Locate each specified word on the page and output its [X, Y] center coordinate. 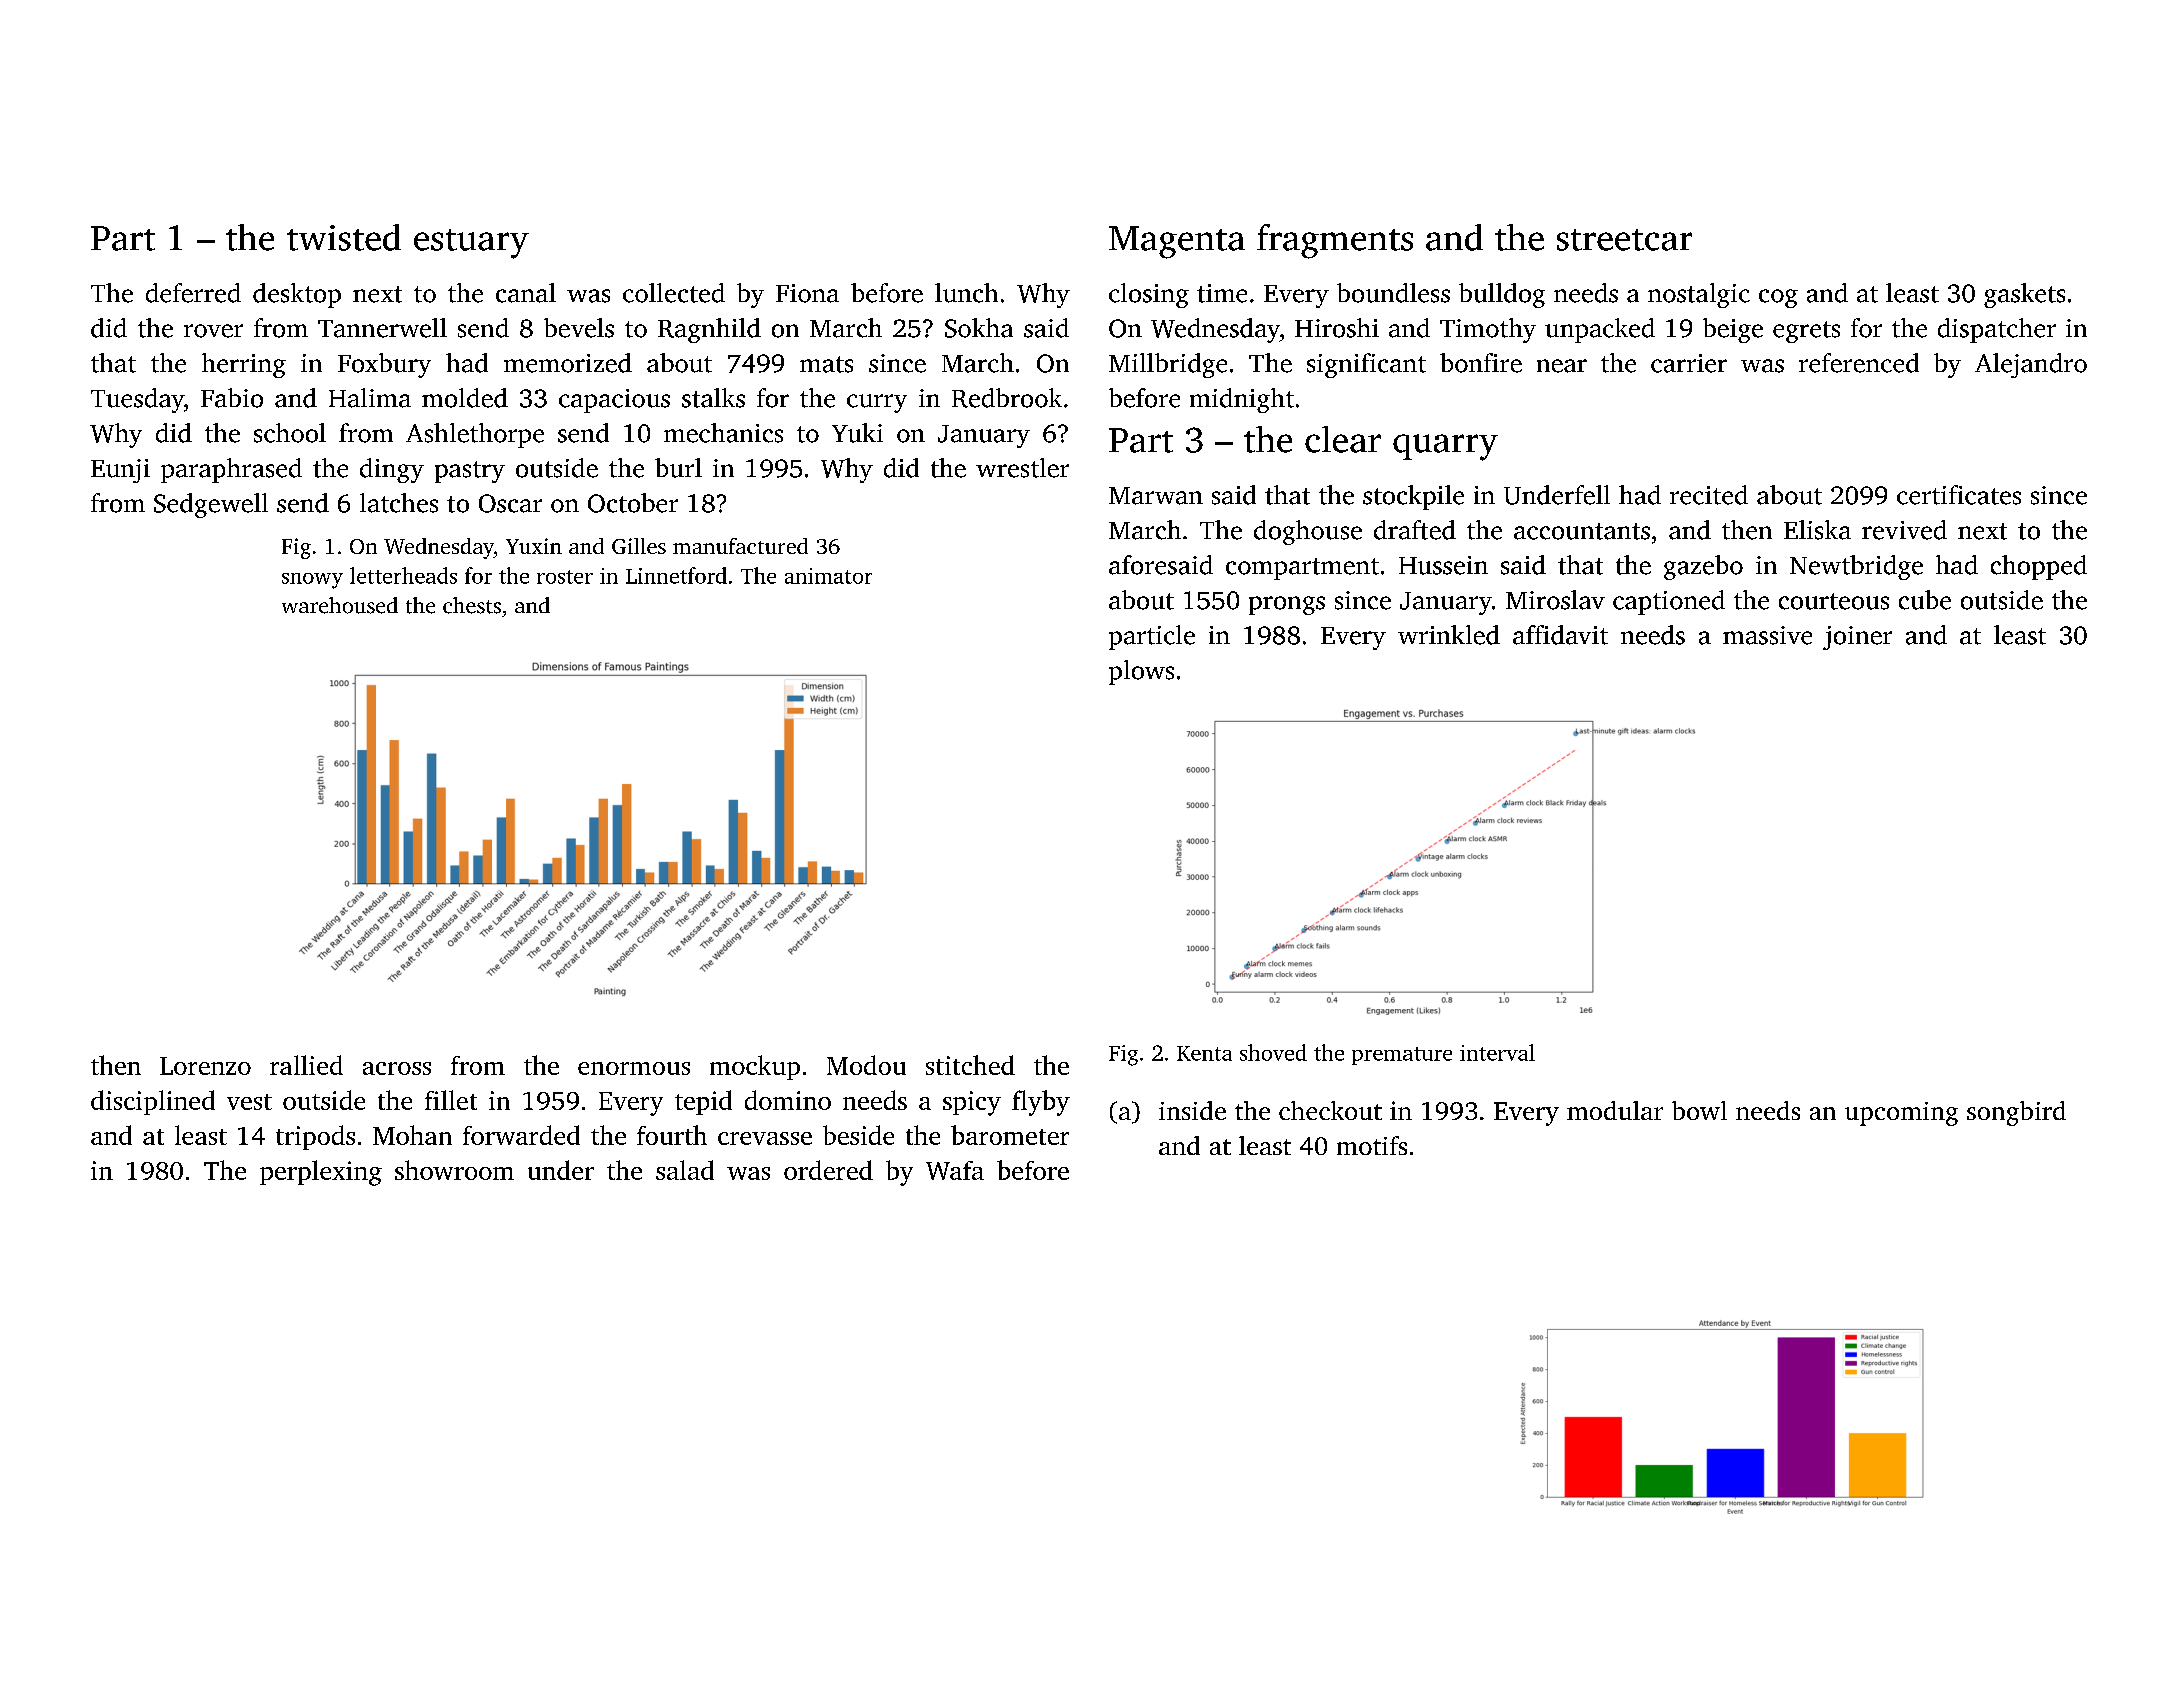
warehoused [340, 605]
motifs [1372, 1145]
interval [1497, 1052]
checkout [1330, 1110]
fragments [1335, 241]
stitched [970, 1065]
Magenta [1177, 242]
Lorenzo [205, 1066]
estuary [471, 244]
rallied [306, 1065]
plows [1141, 672]
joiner [1857, 638]
